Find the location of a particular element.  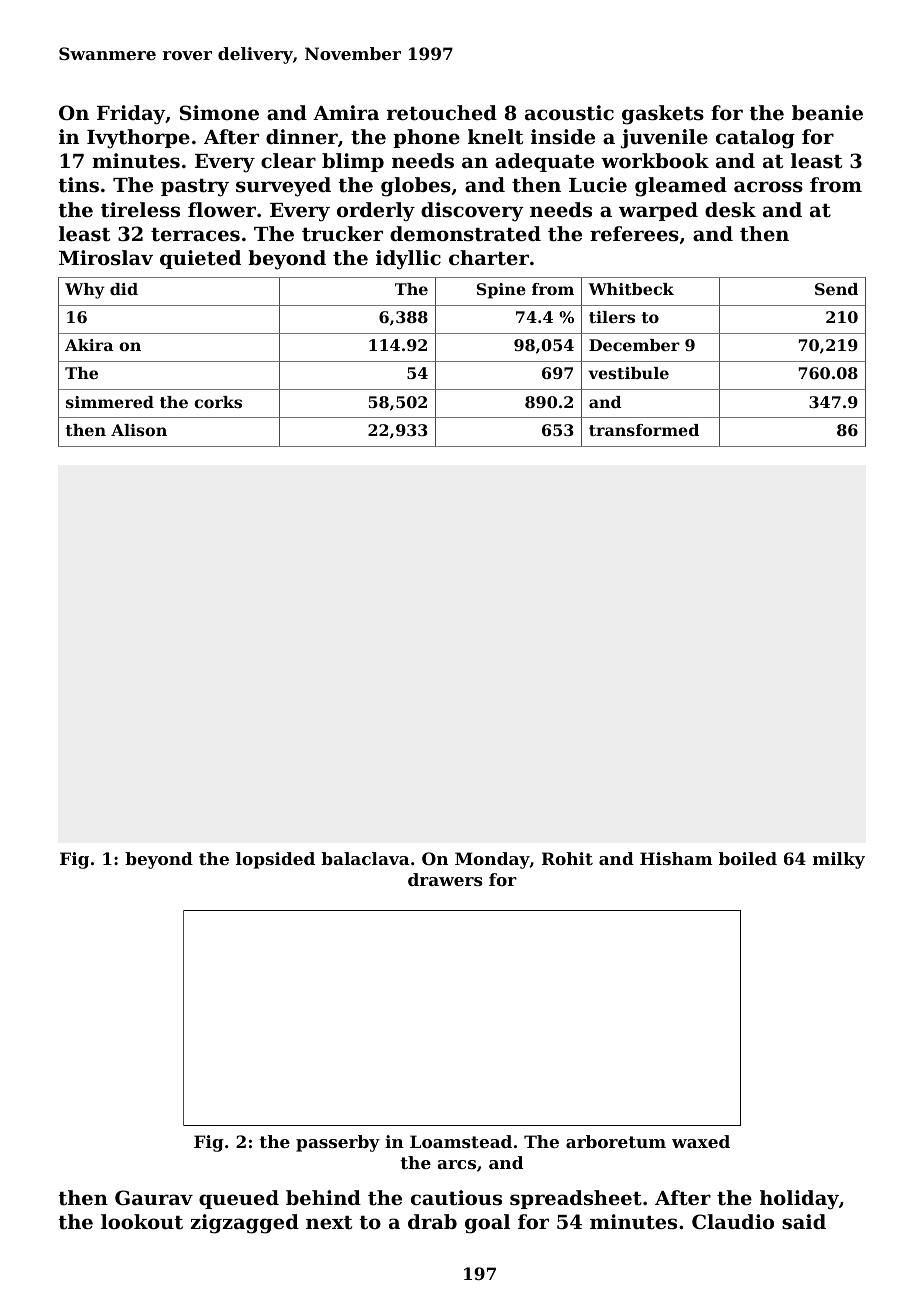

Alison is located at coordinates (139, 430).
